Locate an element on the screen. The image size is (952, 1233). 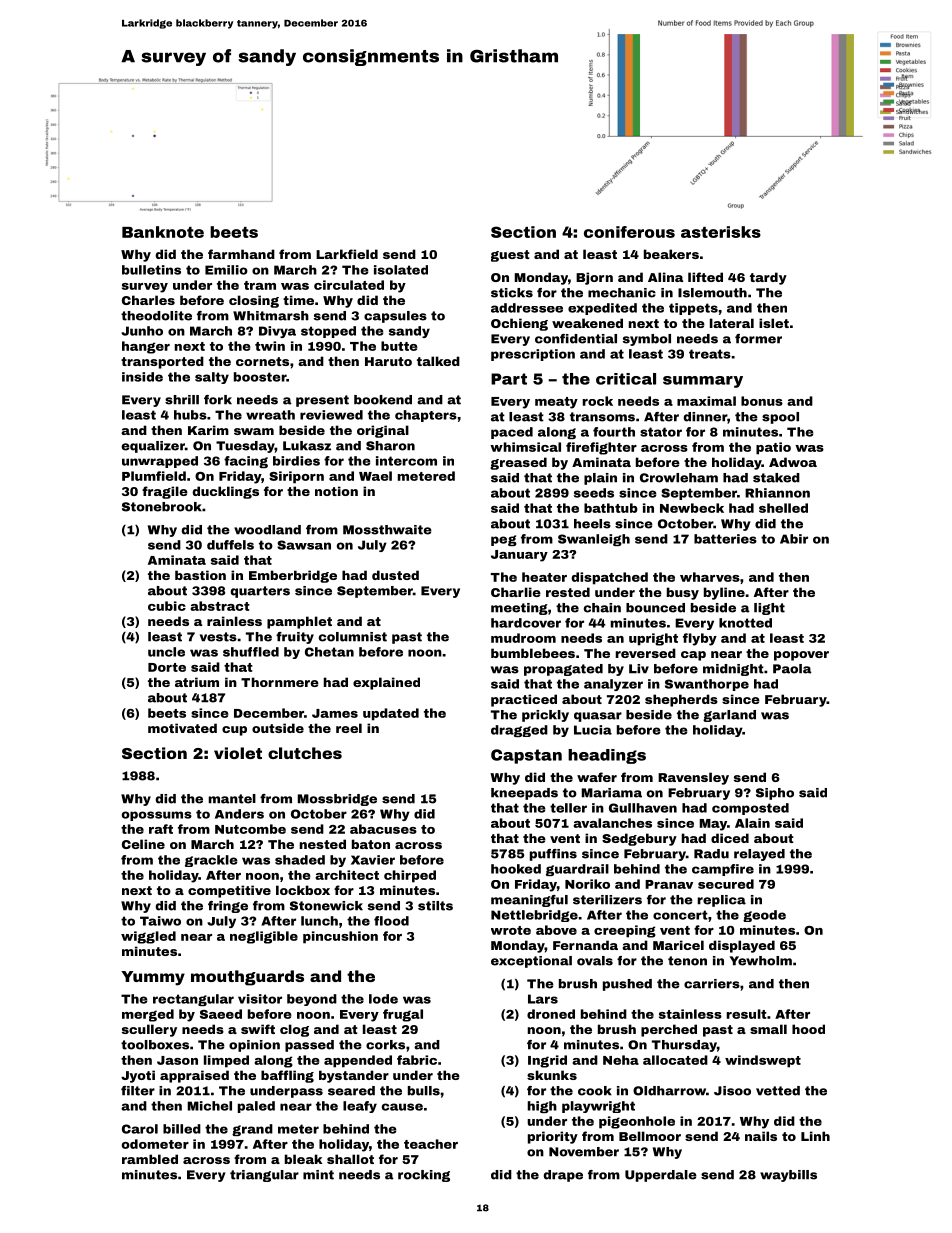
rambled is located at coordinates (150, 1159).
